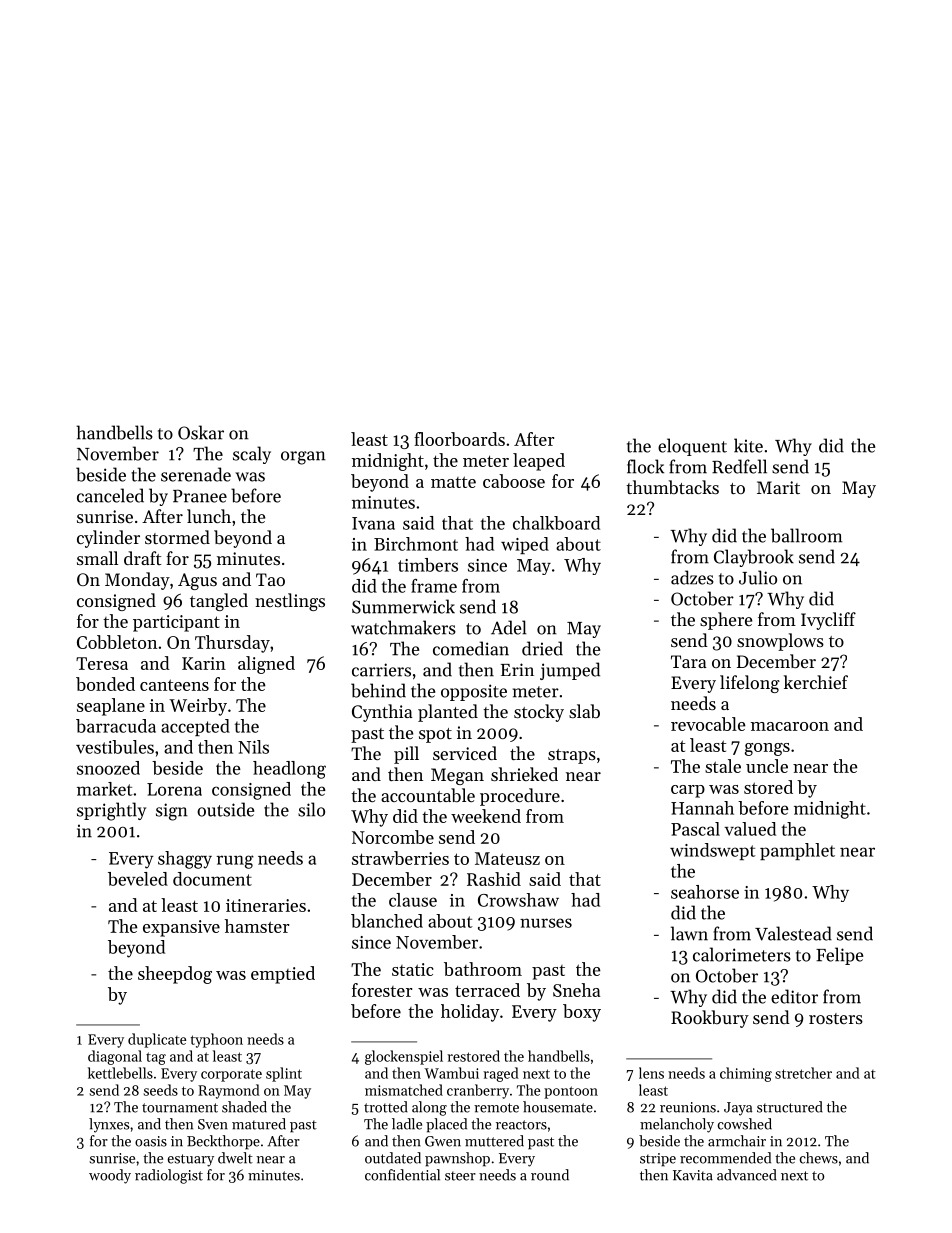 The height and width of the screenshot is (1233, 952). I want to click on snoozed, so click(108, 768).
